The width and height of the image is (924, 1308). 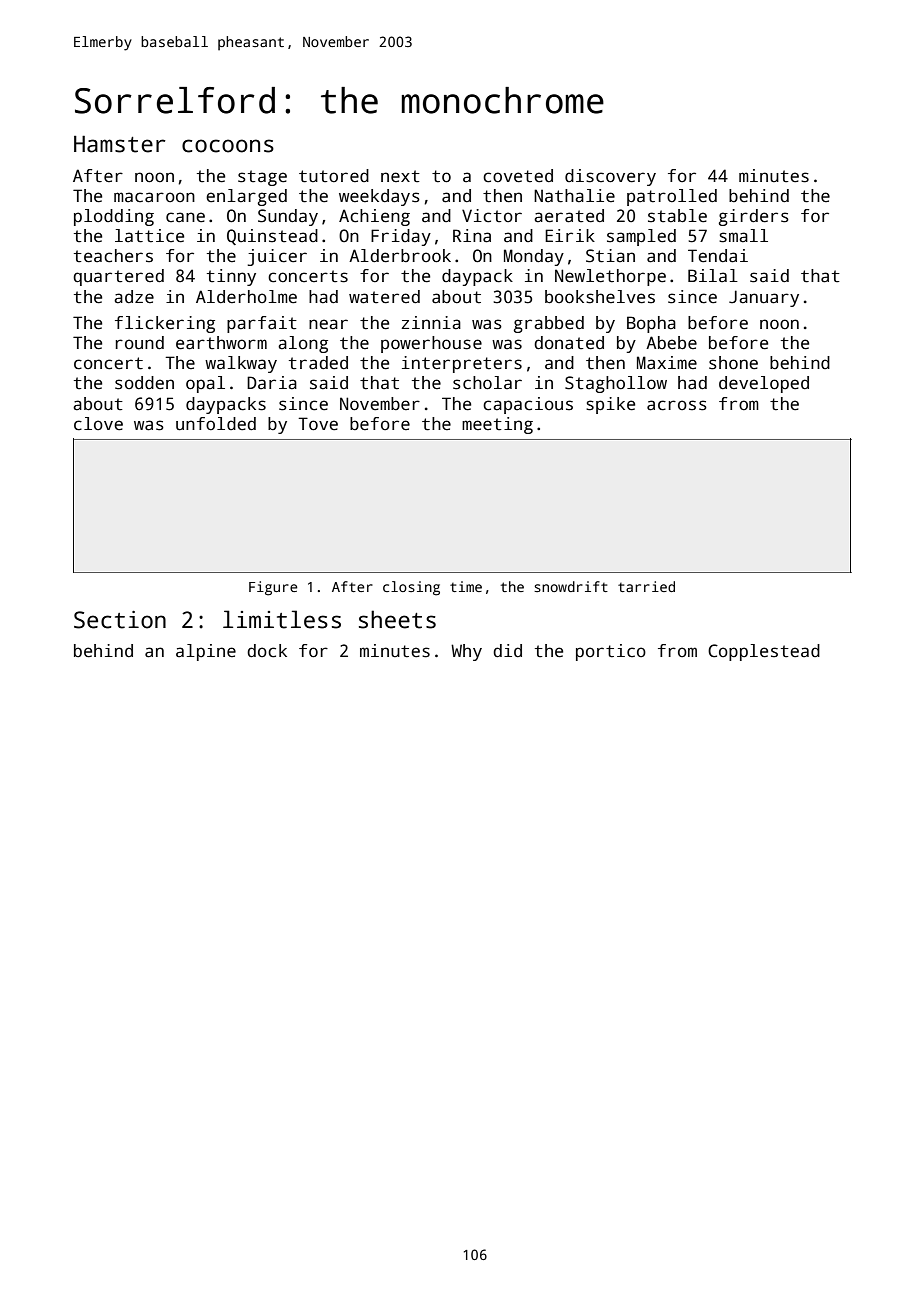 I want to click on next, so click(x=400, y=176).
